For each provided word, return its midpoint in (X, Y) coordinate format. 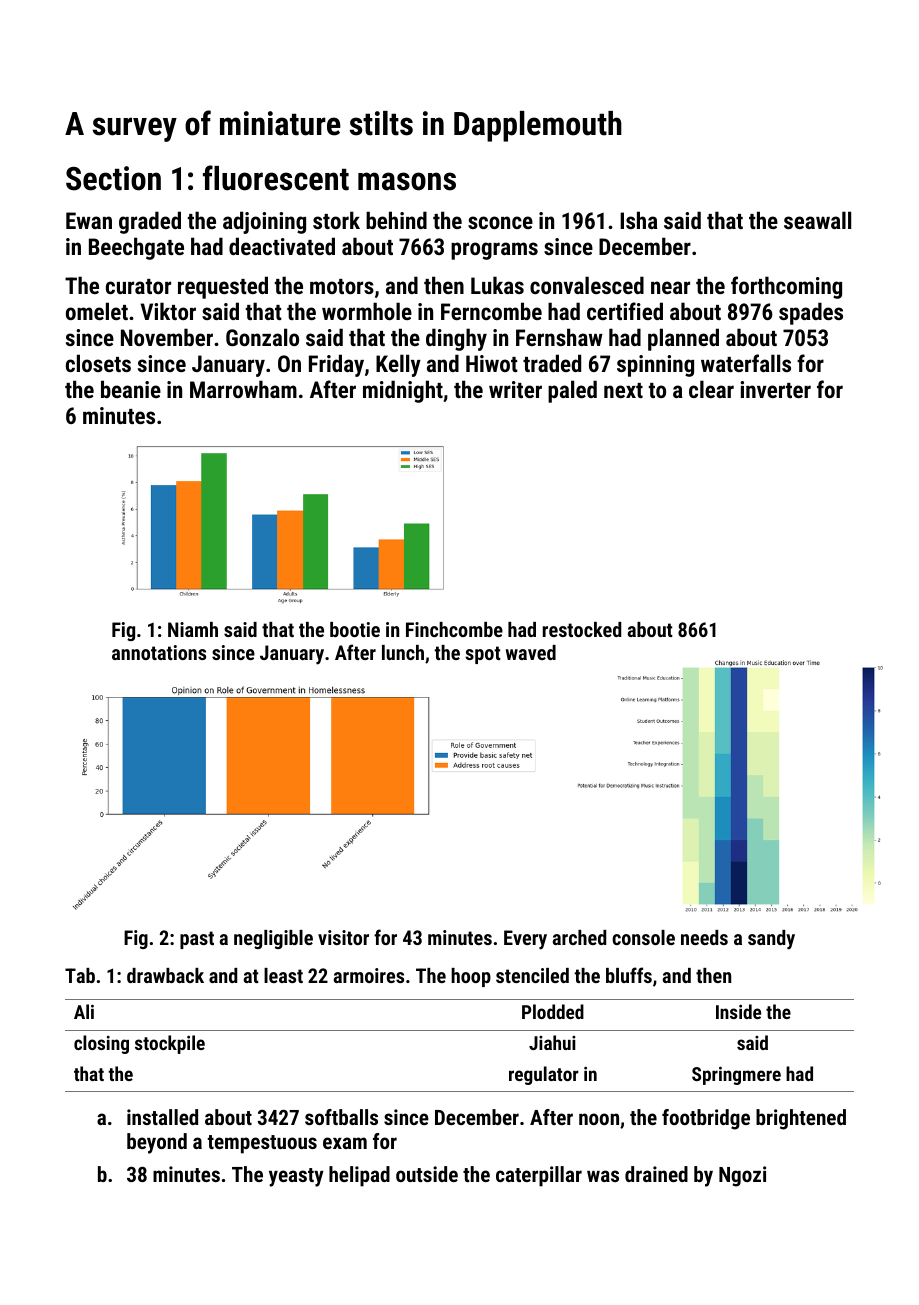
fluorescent (276, 178)
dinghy (456, 339)
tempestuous (262, 1144)
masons (407, 181)
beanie (131, 389)
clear (711, 389)
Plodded (553, 1011)
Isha (639, 220)
